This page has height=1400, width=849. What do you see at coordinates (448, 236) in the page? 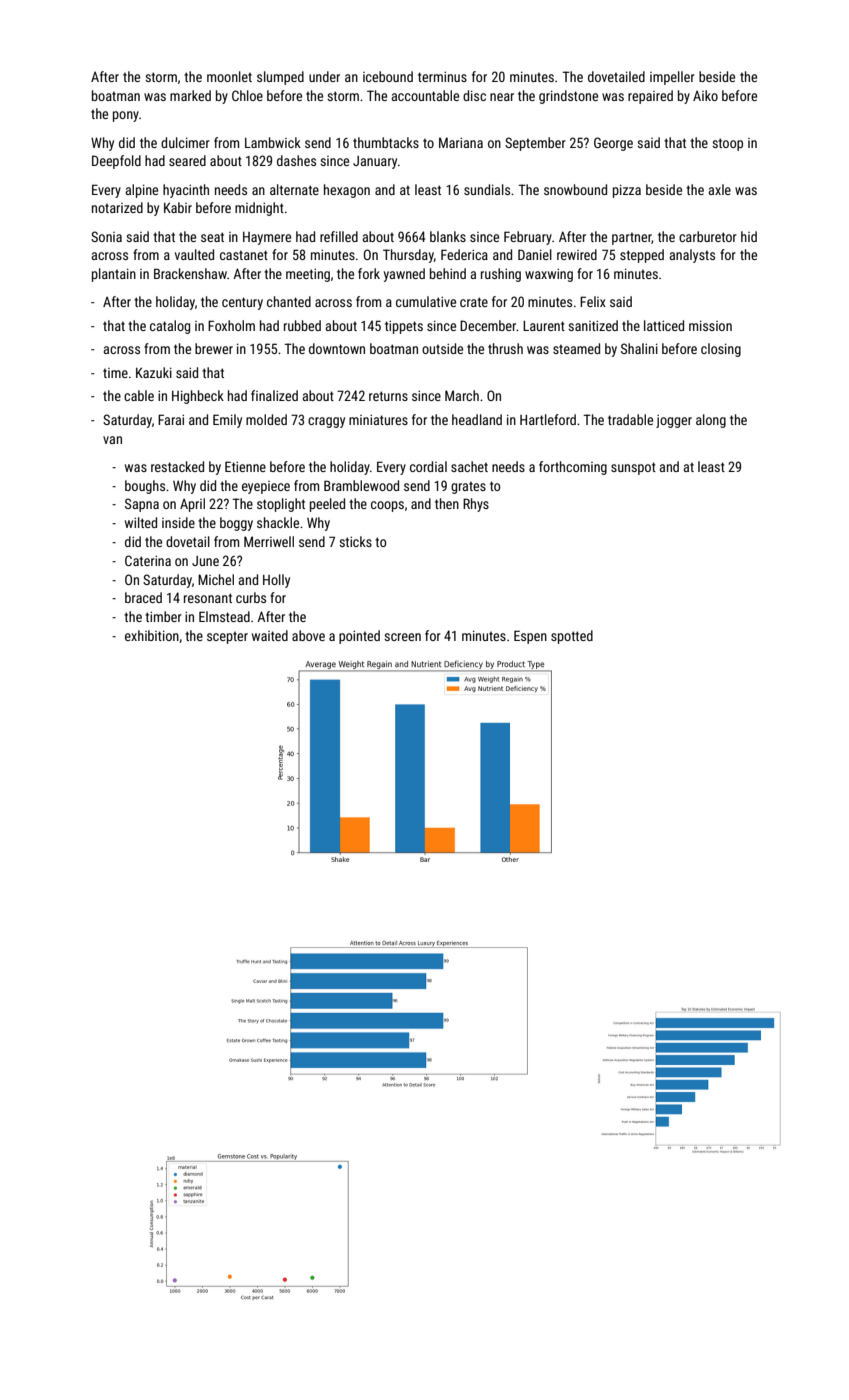
I see `blanks` at bounding box center [448, 236].
